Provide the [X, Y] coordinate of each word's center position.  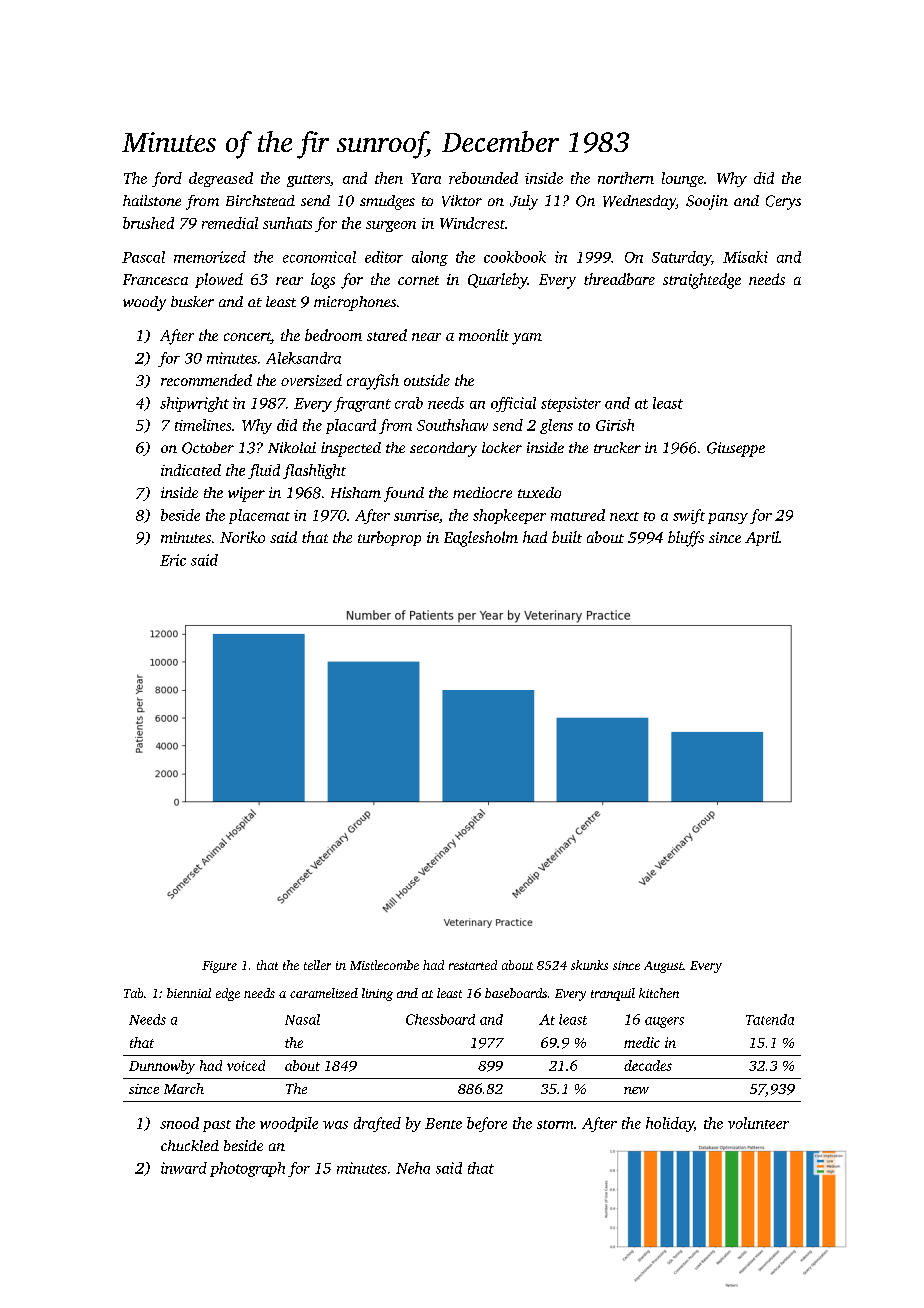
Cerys [783, 202]
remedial [230, 223]
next [624, 516]
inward [184, 1168]
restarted [473, 965]
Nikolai [292, 447]
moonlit [484, 335]
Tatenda [770, 1019]
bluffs [686, 539]
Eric [173, 560]
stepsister [571, 404]
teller [317, 965]
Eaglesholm [481, 539]
